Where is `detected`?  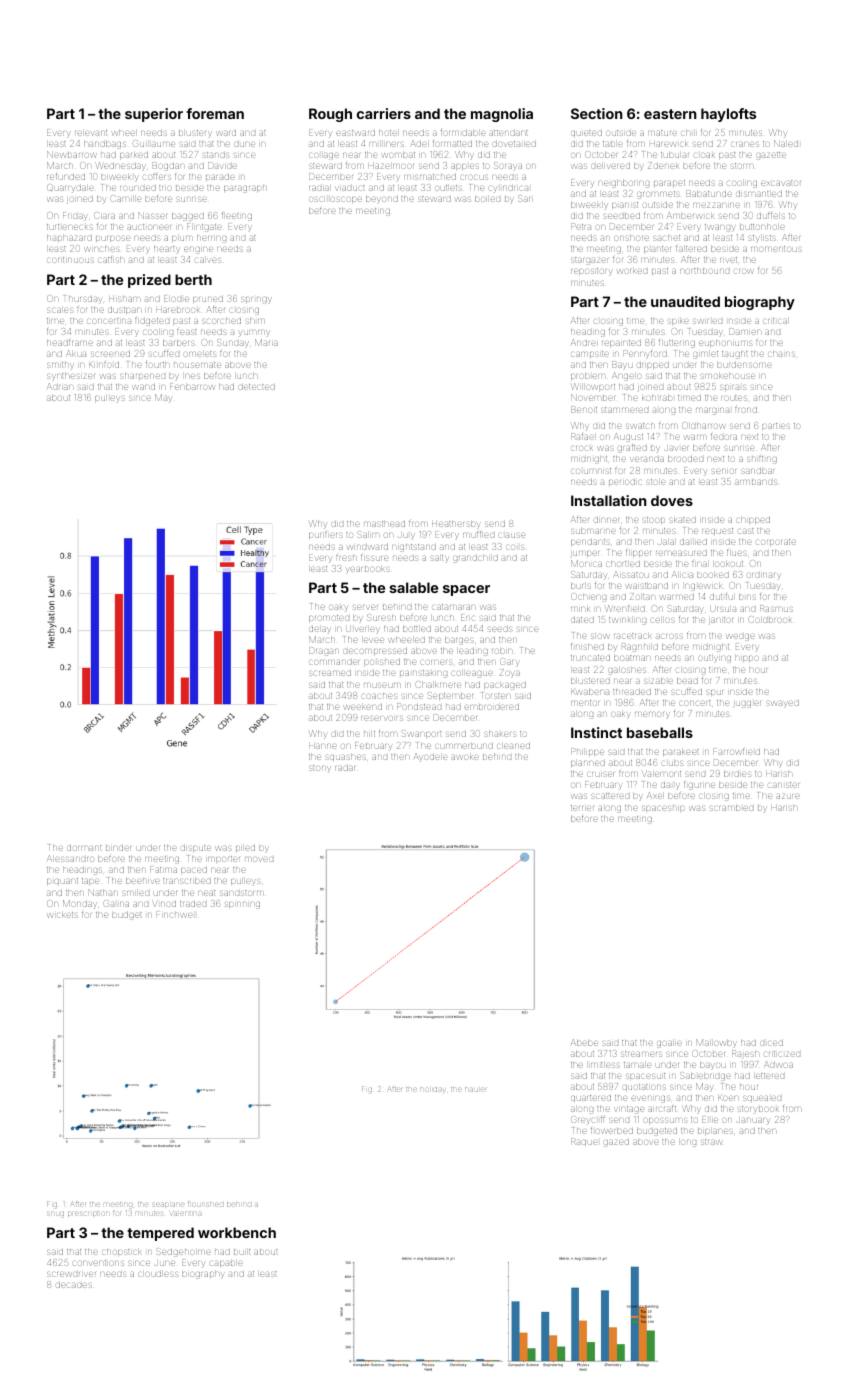
detected is located at coordinates (257, 387).
